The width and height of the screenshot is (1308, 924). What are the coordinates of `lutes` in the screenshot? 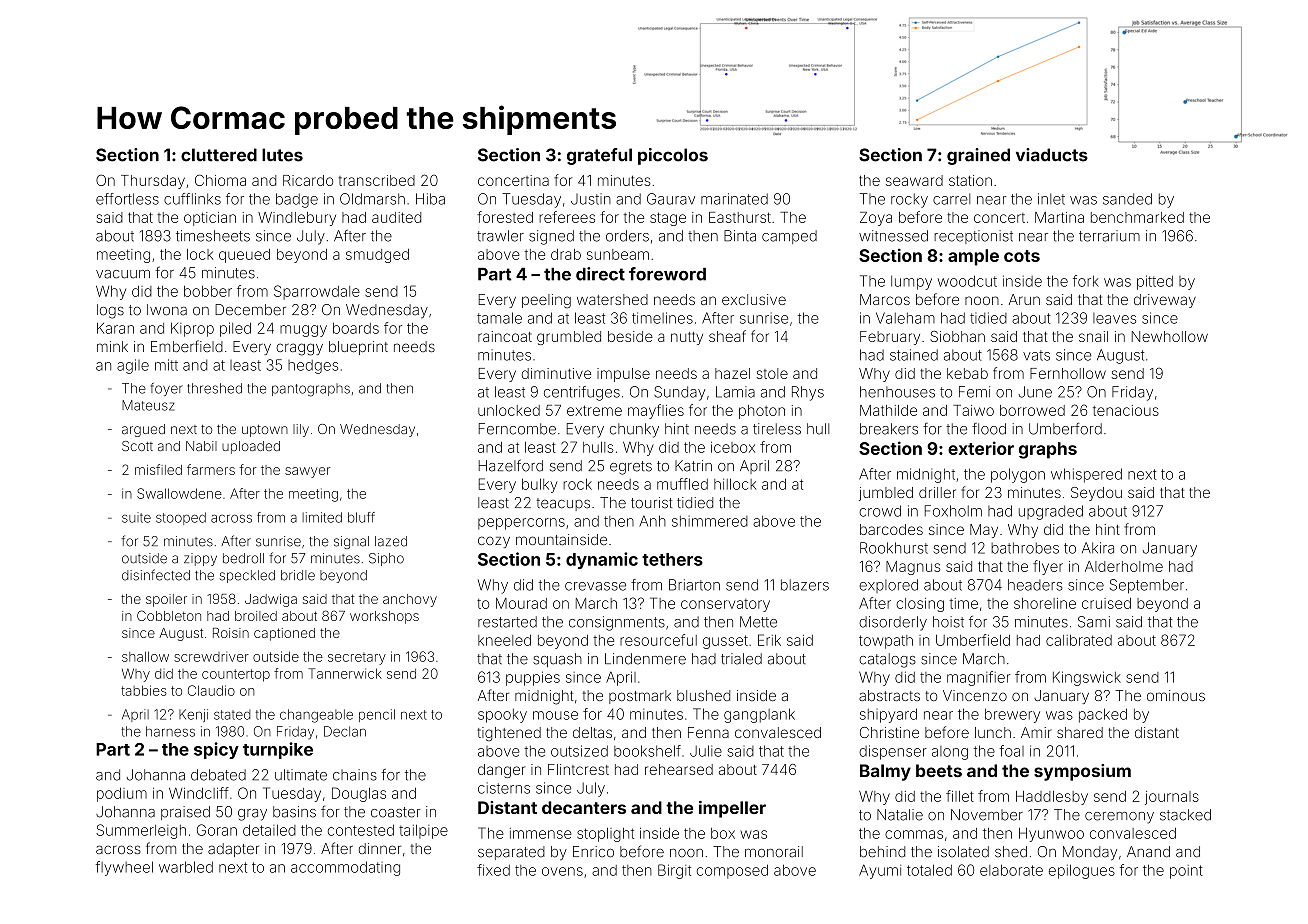 It's located at (282, 155).
